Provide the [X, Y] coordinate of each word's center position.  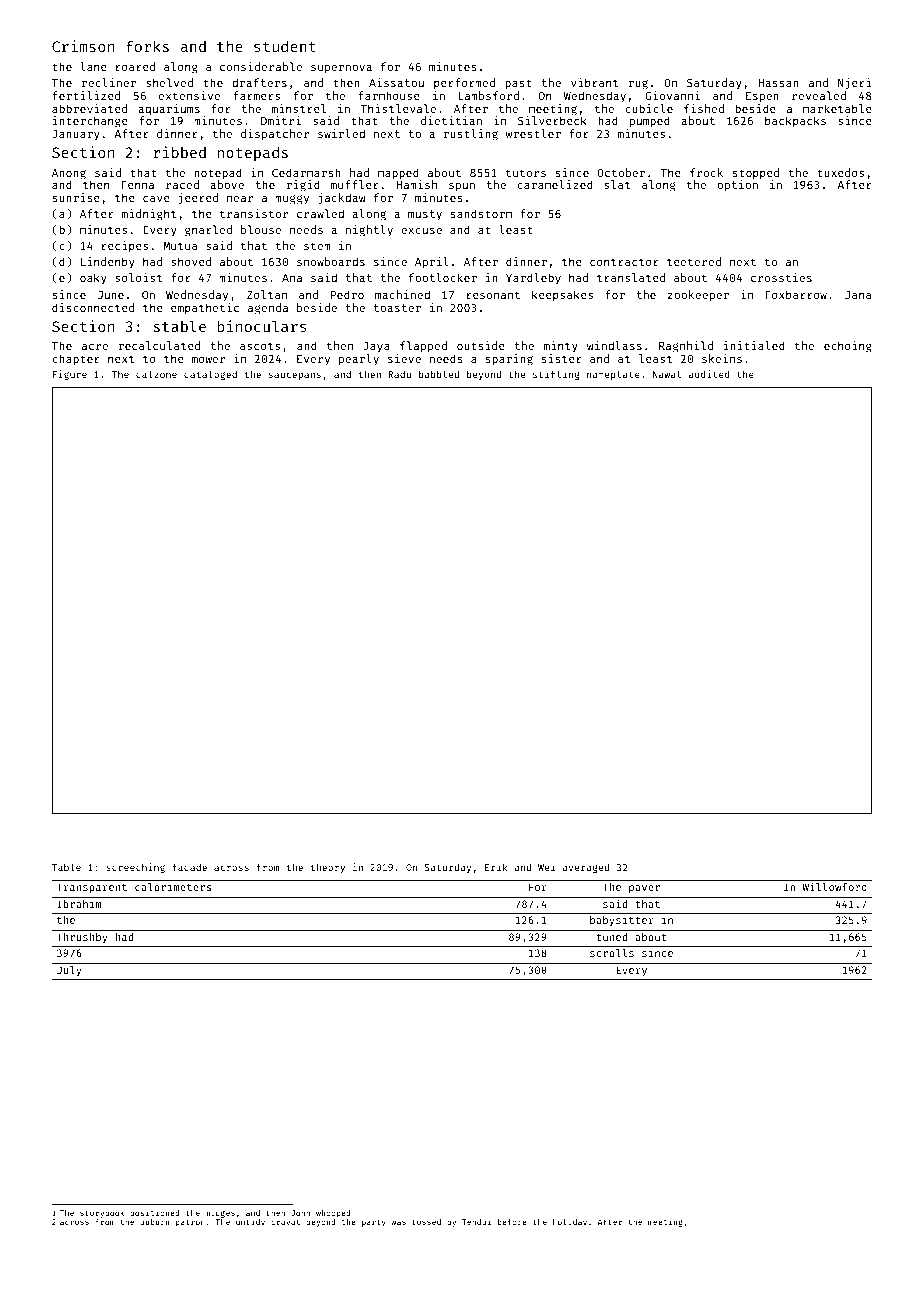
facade [189, 867]
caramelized [555, 184]
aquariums [169, 110]
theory [328, 868]
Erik [496, 867]
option [737, 186]
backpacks [795, 122]
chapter [76, 360]
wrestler [533, 133]
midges [220, 1213]
